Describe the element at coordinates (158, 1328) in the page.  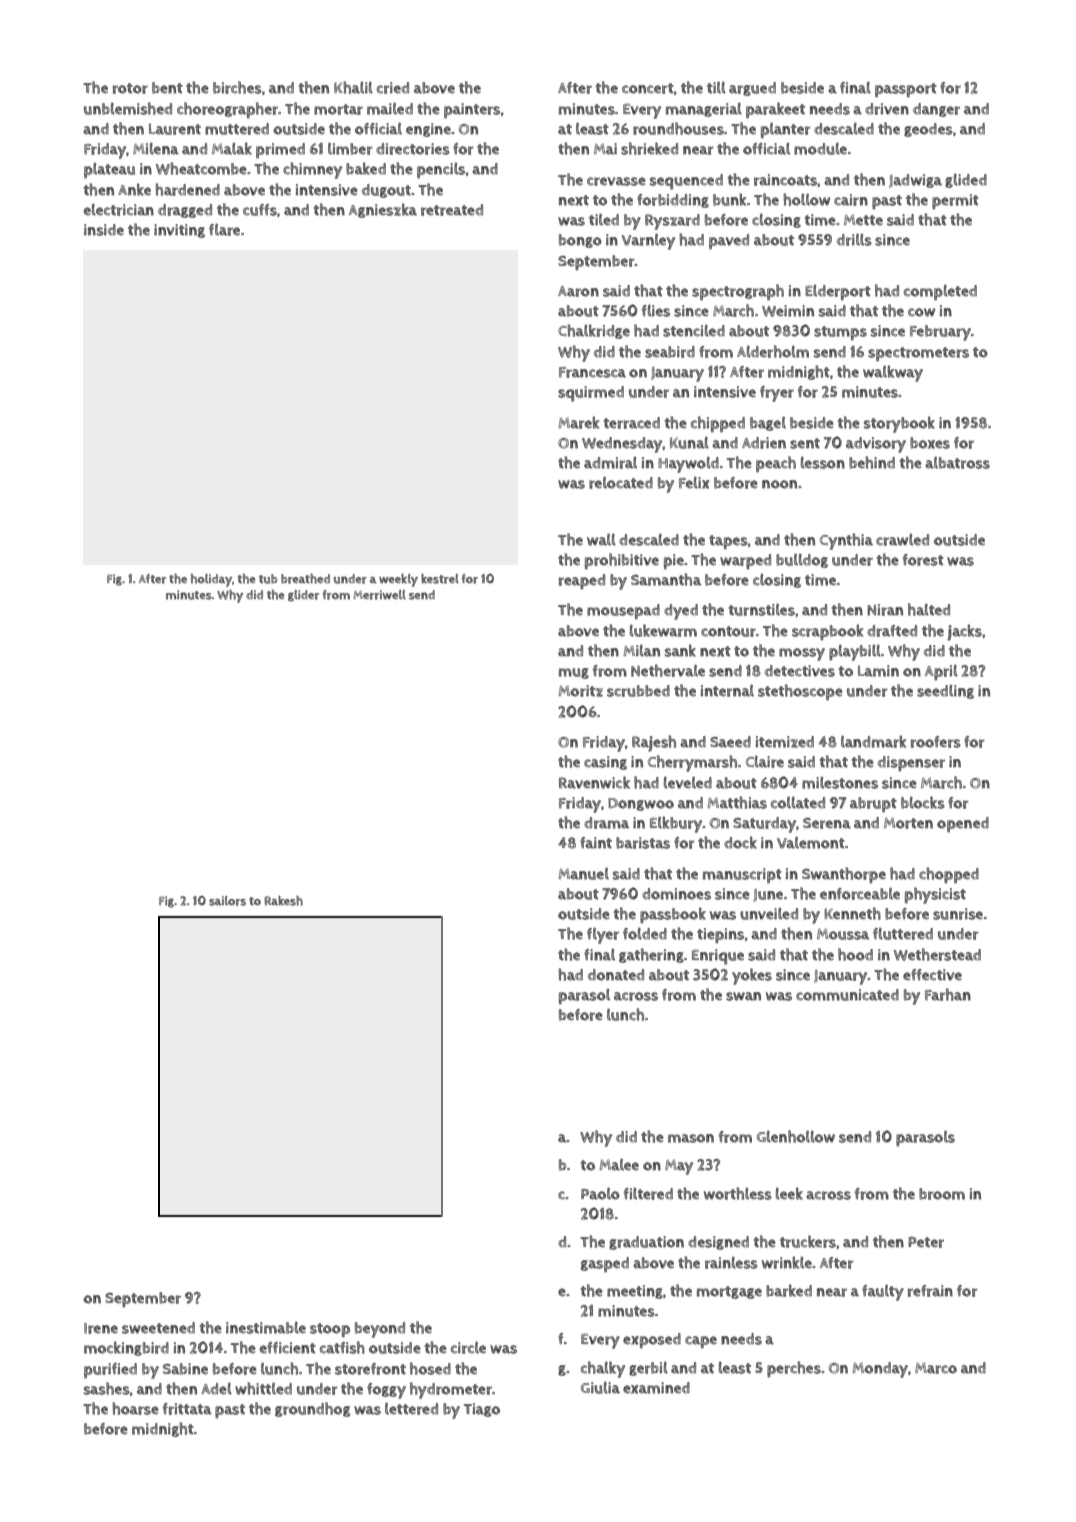
I see `sweetened` at that location.
